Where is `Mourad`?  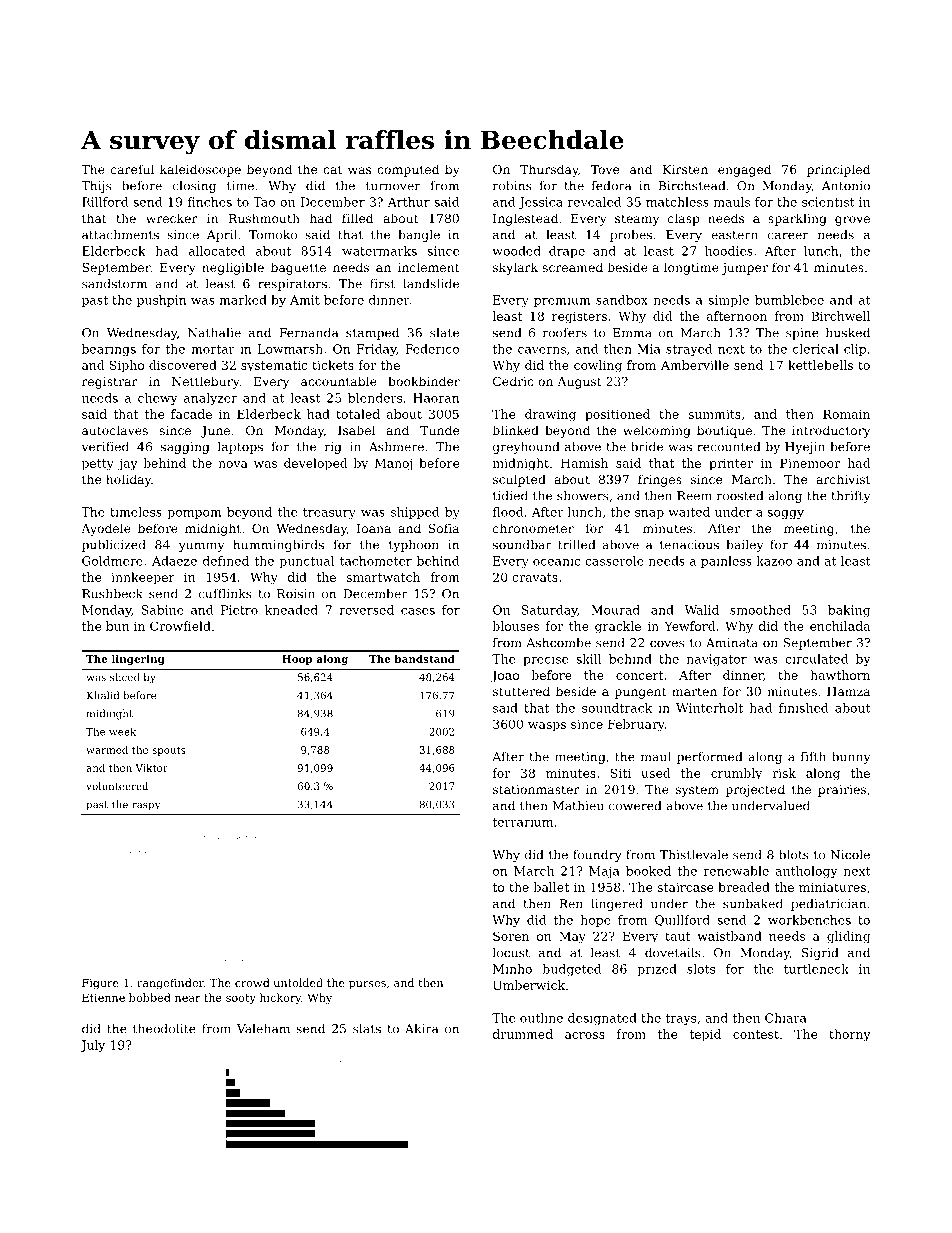
Mourad is located at coordinates (615, 610).
